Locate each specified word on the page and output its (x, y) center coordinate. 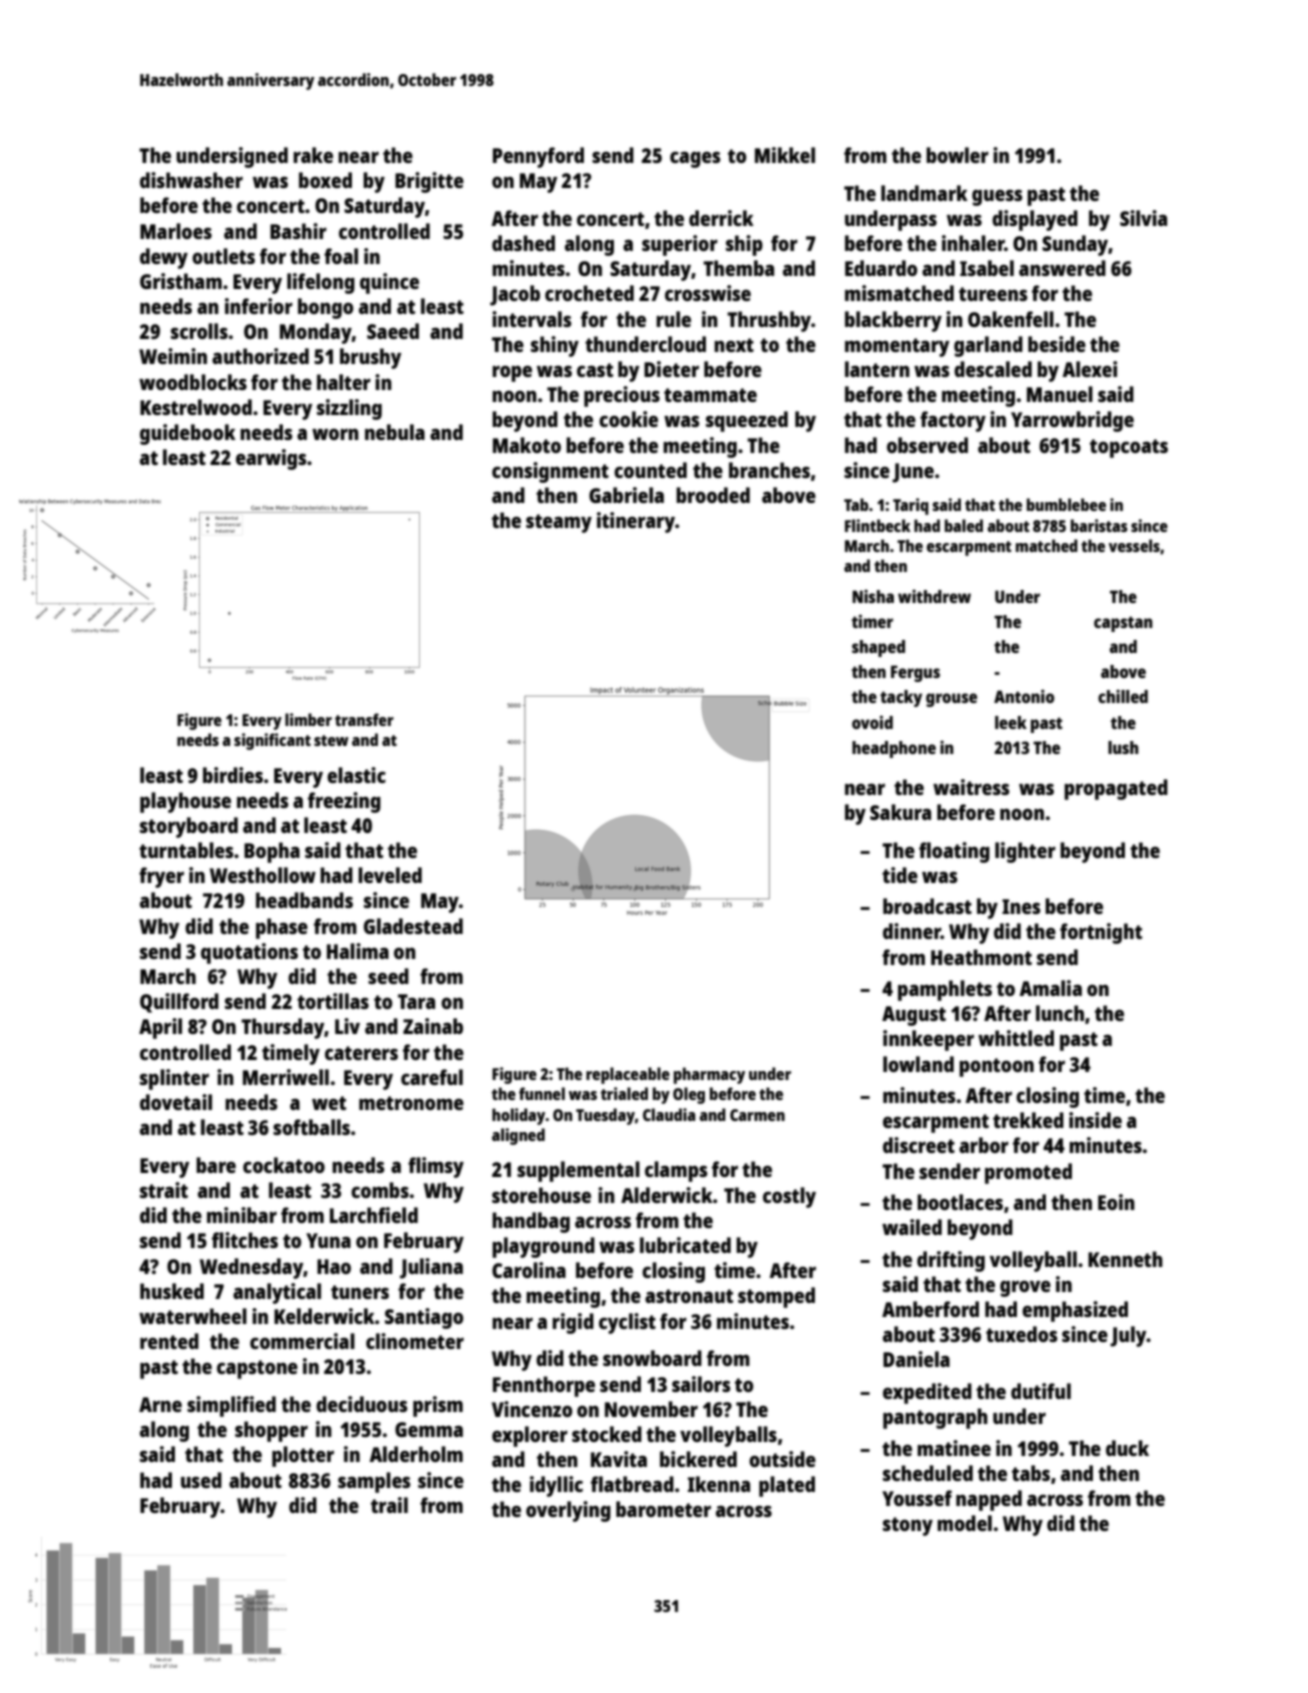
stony (908, 1526)
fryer (161, 877)
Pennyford (538, 157)
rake (313, 155)
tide (900, 875)
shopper (271, 1431)
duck (1127, 1448)
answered (1062, 268)
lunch (1060, 1013)
